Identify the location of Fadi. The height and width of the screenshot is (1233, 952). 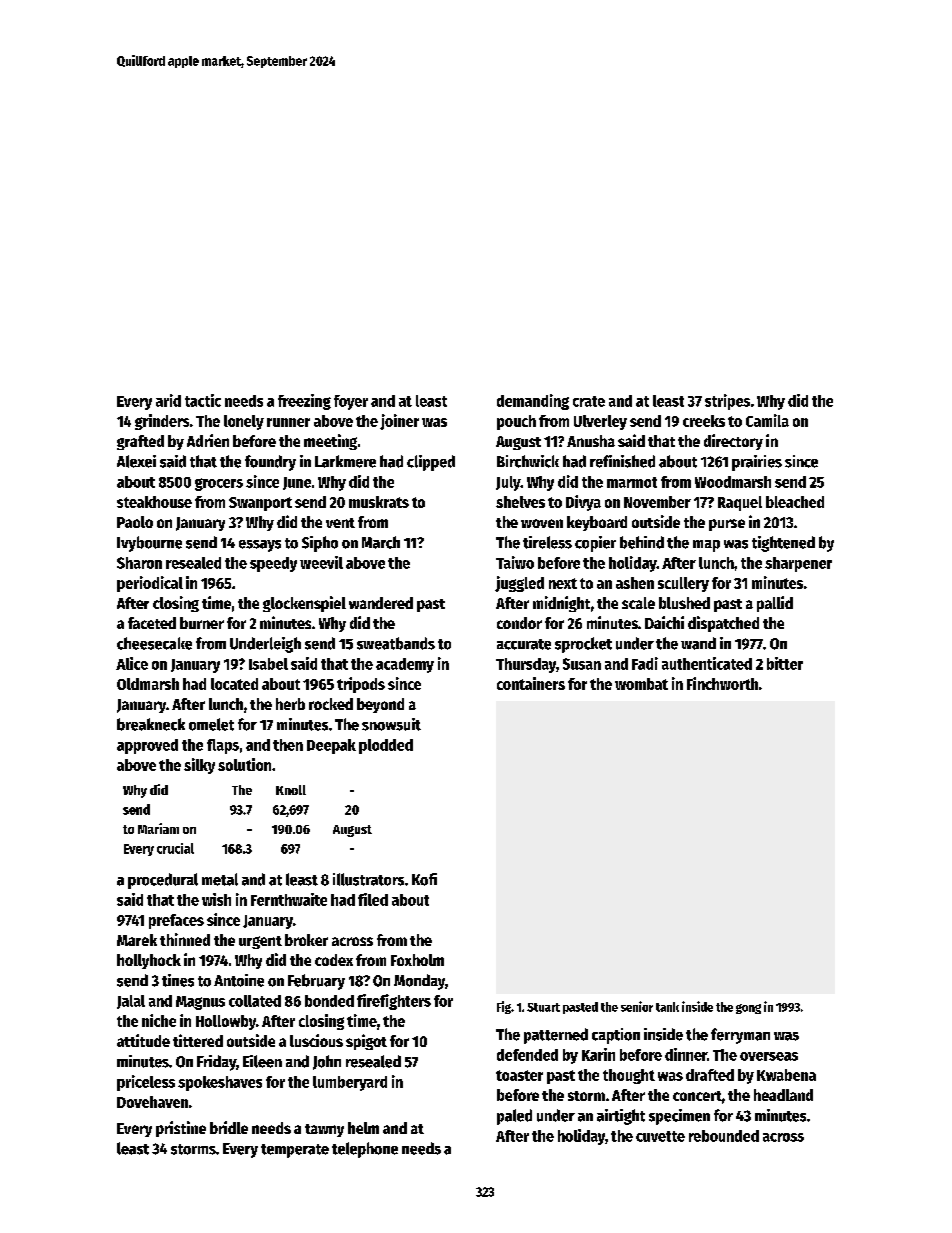
(645, 663).
